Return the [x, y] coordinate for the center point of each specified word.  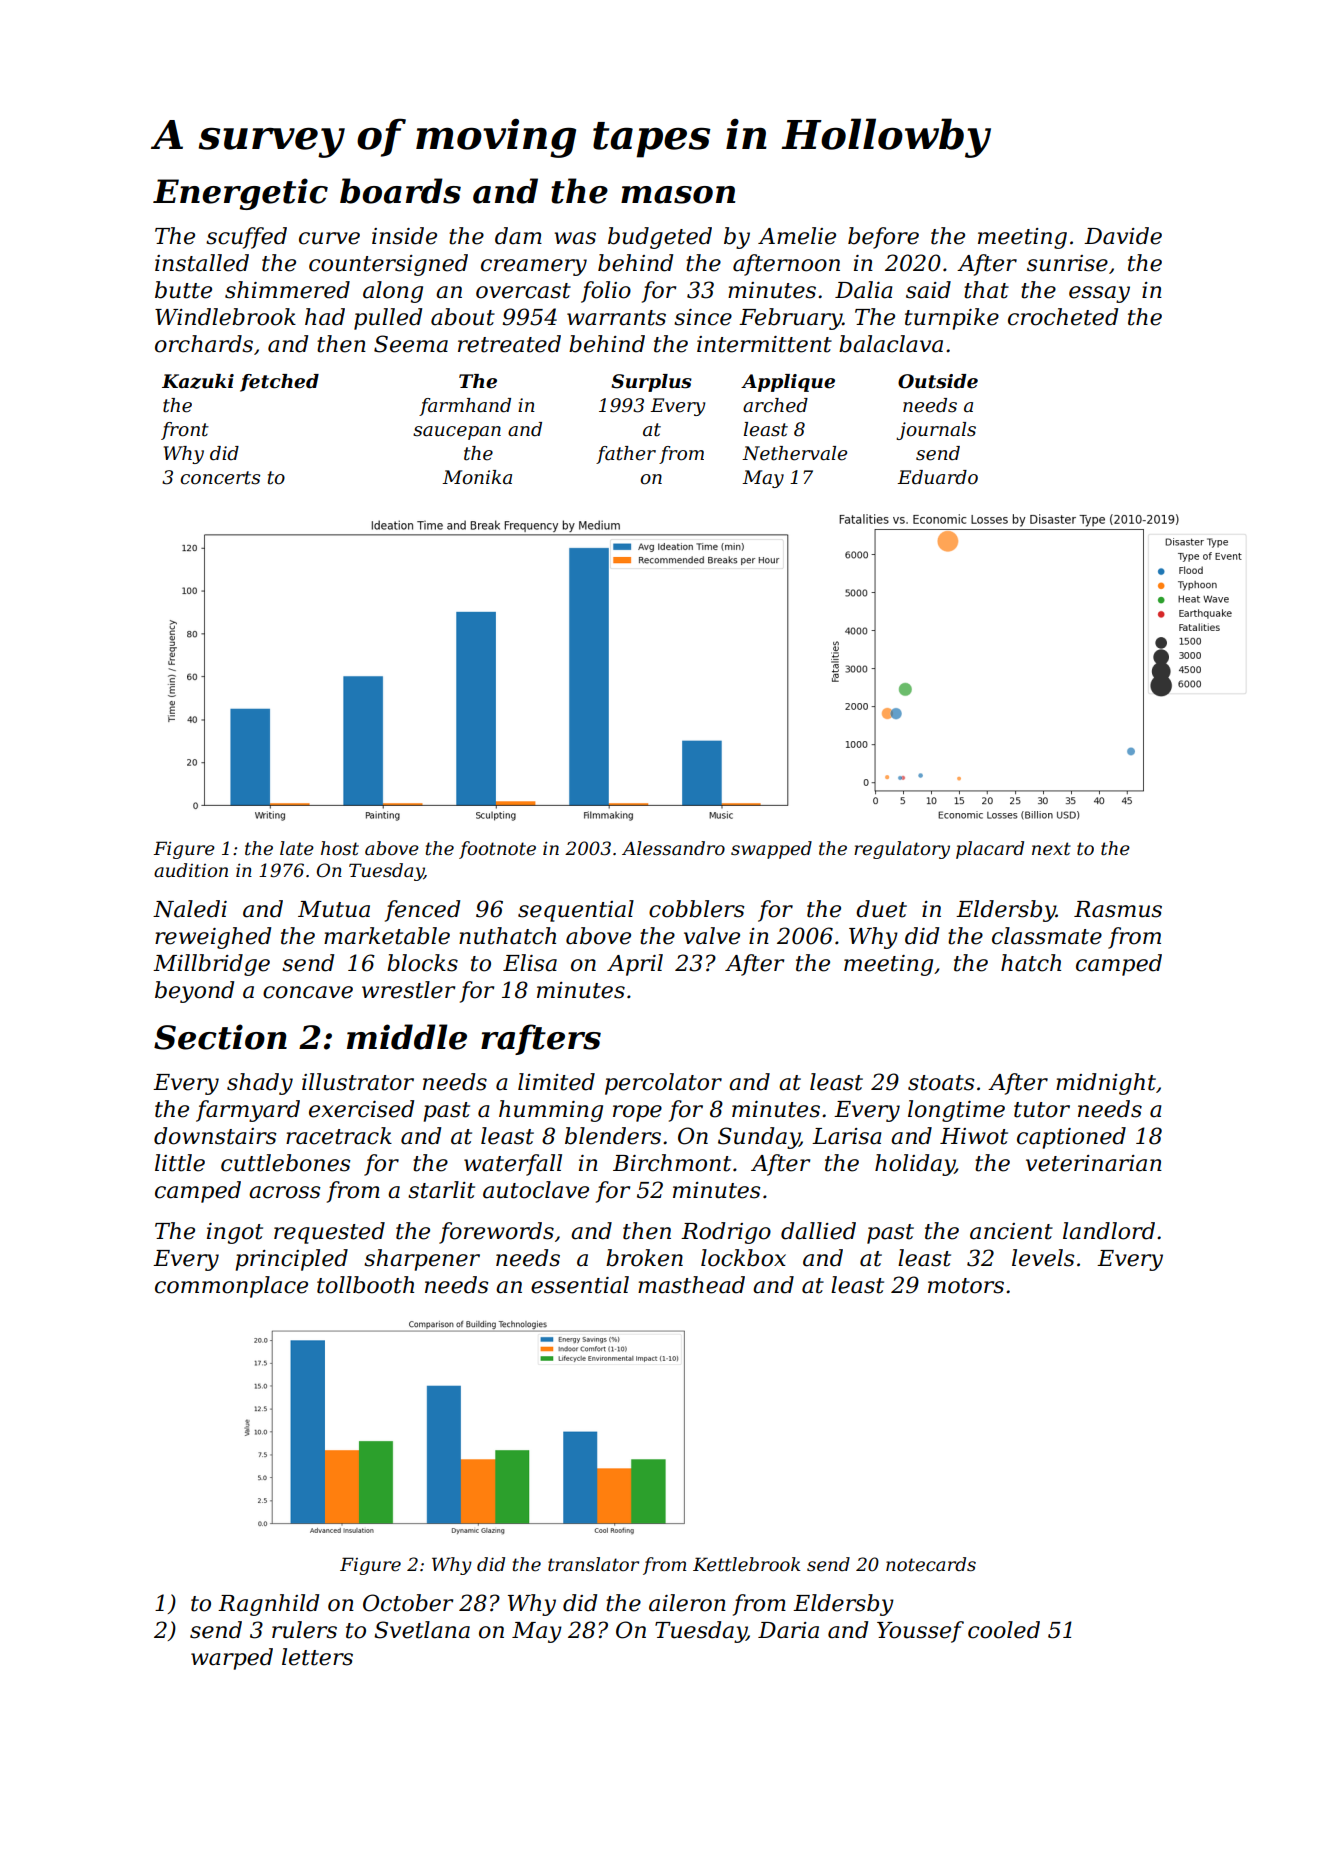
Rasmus [1118, 909]
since [703, 317]
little [180, 1163]
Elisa [530, 963]
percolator [663, 1084]
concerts [220, 478]
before [883, 238]
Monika [477, 477]
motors [966, 1286]
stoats [941, 1083]
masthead [691, 1285]
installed [202, 263]
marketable [387, 936]
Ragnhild [268, 1605]
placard [990, 850]
